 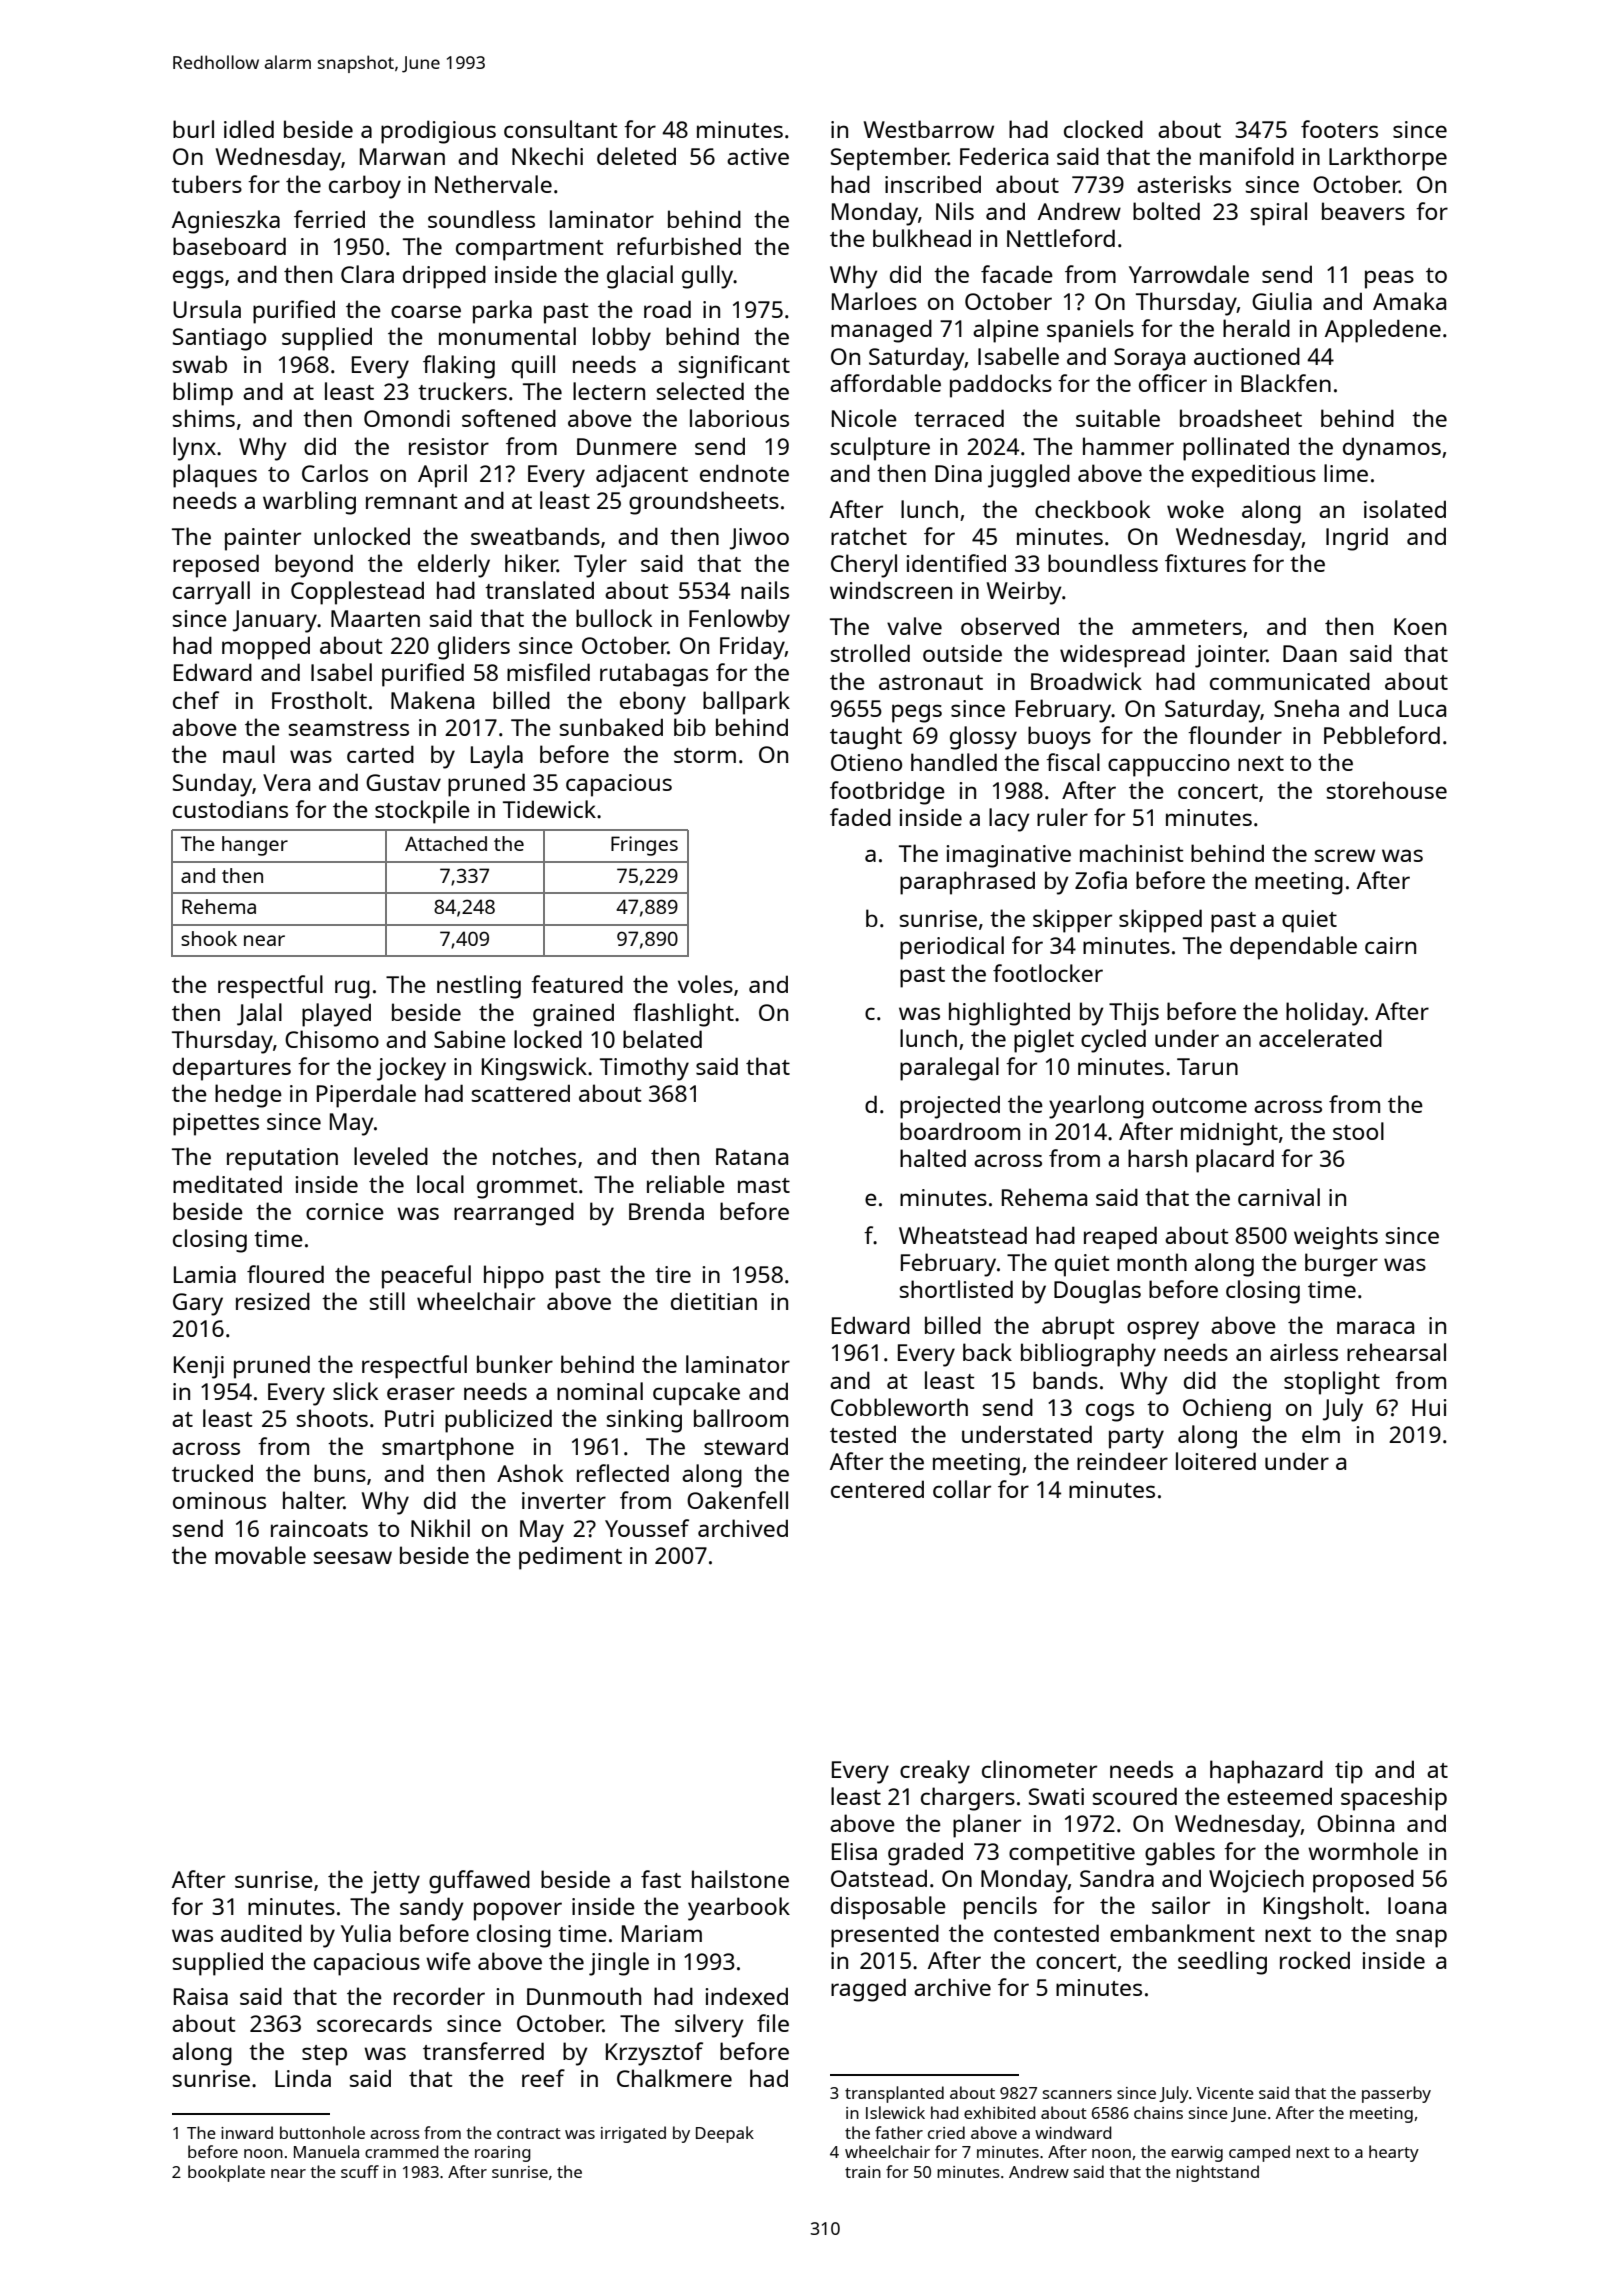 What do you see at coordinates (438, 132) in the document?
I see `prodigious` at bounding box center [438, 132].
